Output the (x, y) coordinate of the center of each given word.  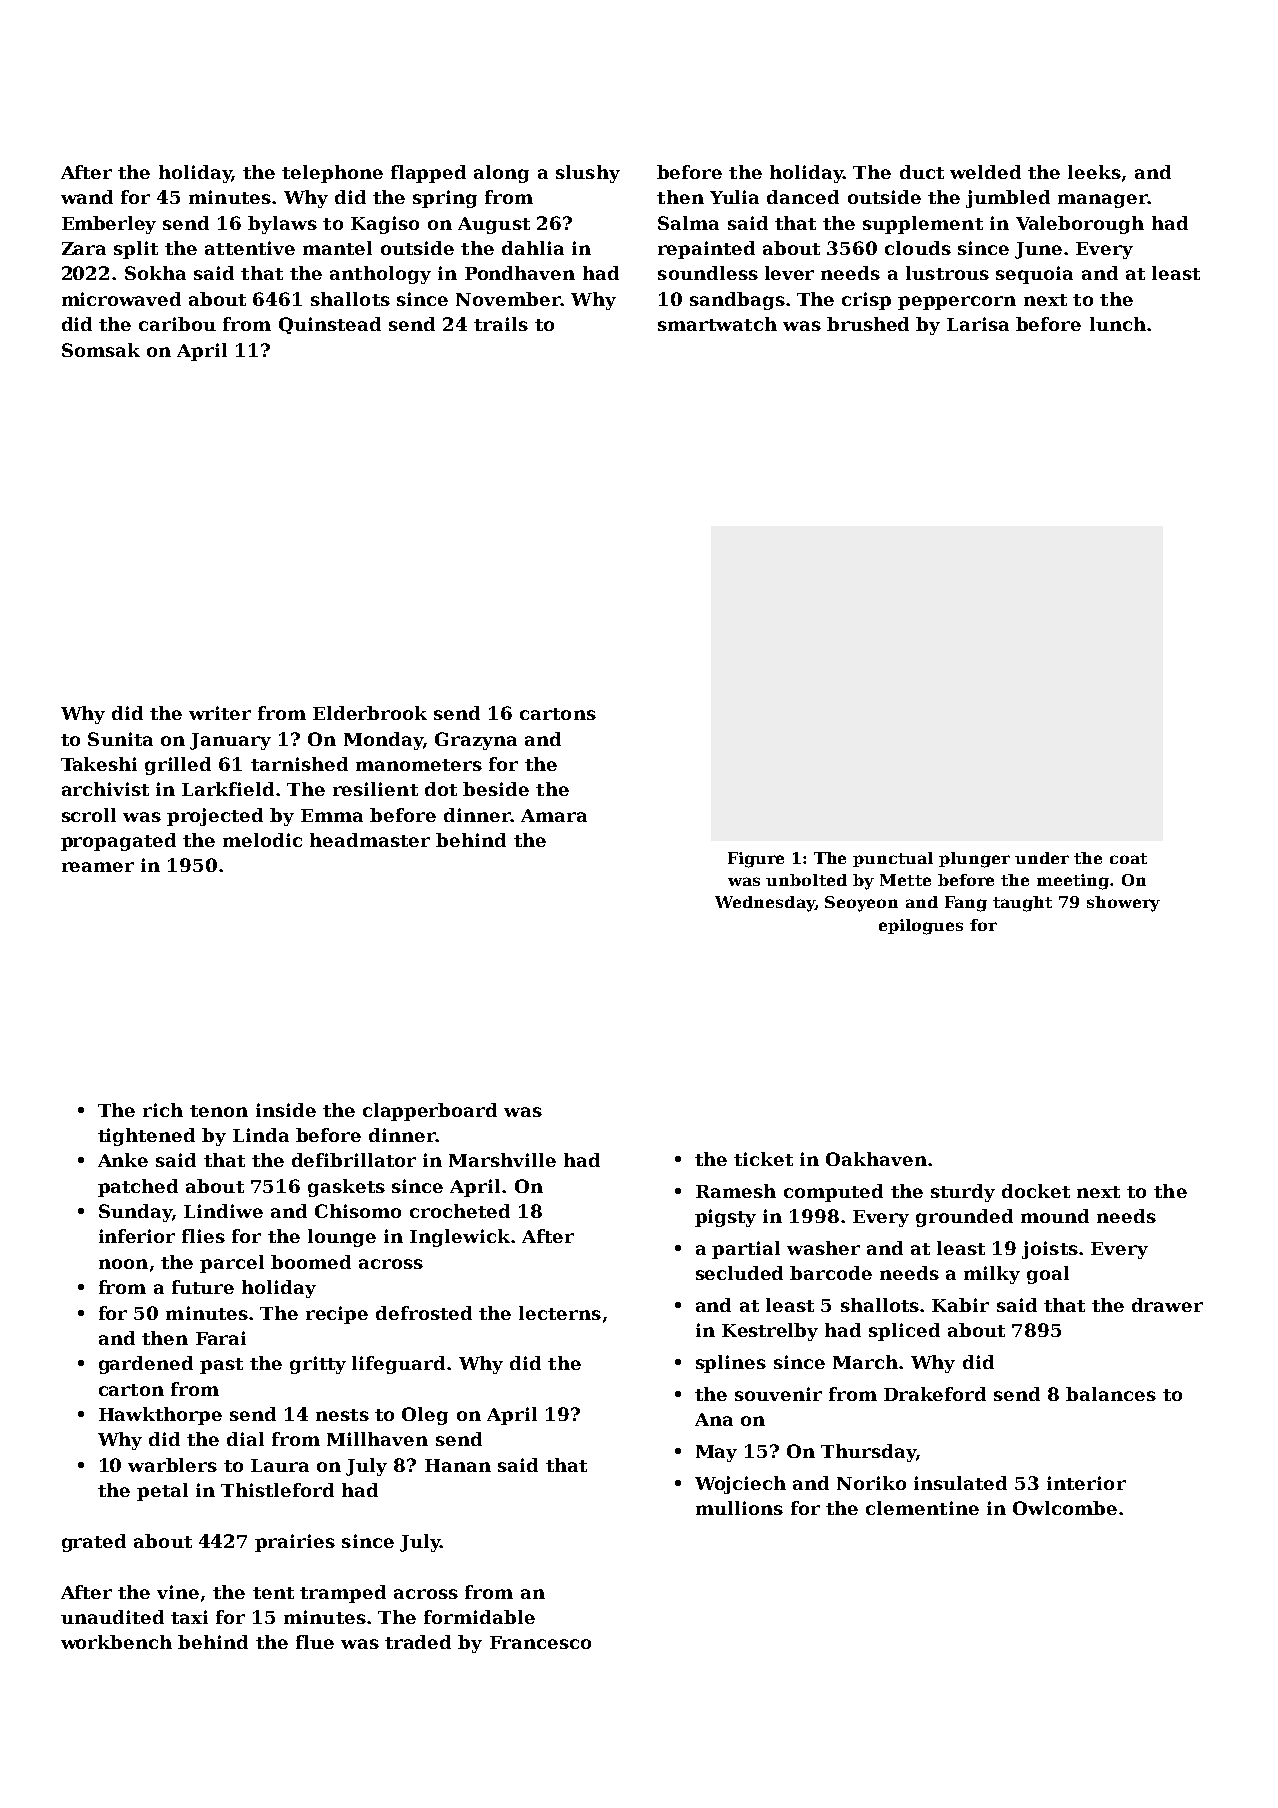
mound (1055, 1216)
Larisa (978, 324)
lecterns (560, 1313)
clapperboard (430, 1112)
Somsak (101, 350)
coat (1128, 858)
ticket (763, 1159)
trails (501, 324)
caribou (177, 324)
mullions (739, 1508)
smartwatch (717, 324)
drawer (1167, 1305)
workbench (116, 1642)
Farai (221, 1338)
